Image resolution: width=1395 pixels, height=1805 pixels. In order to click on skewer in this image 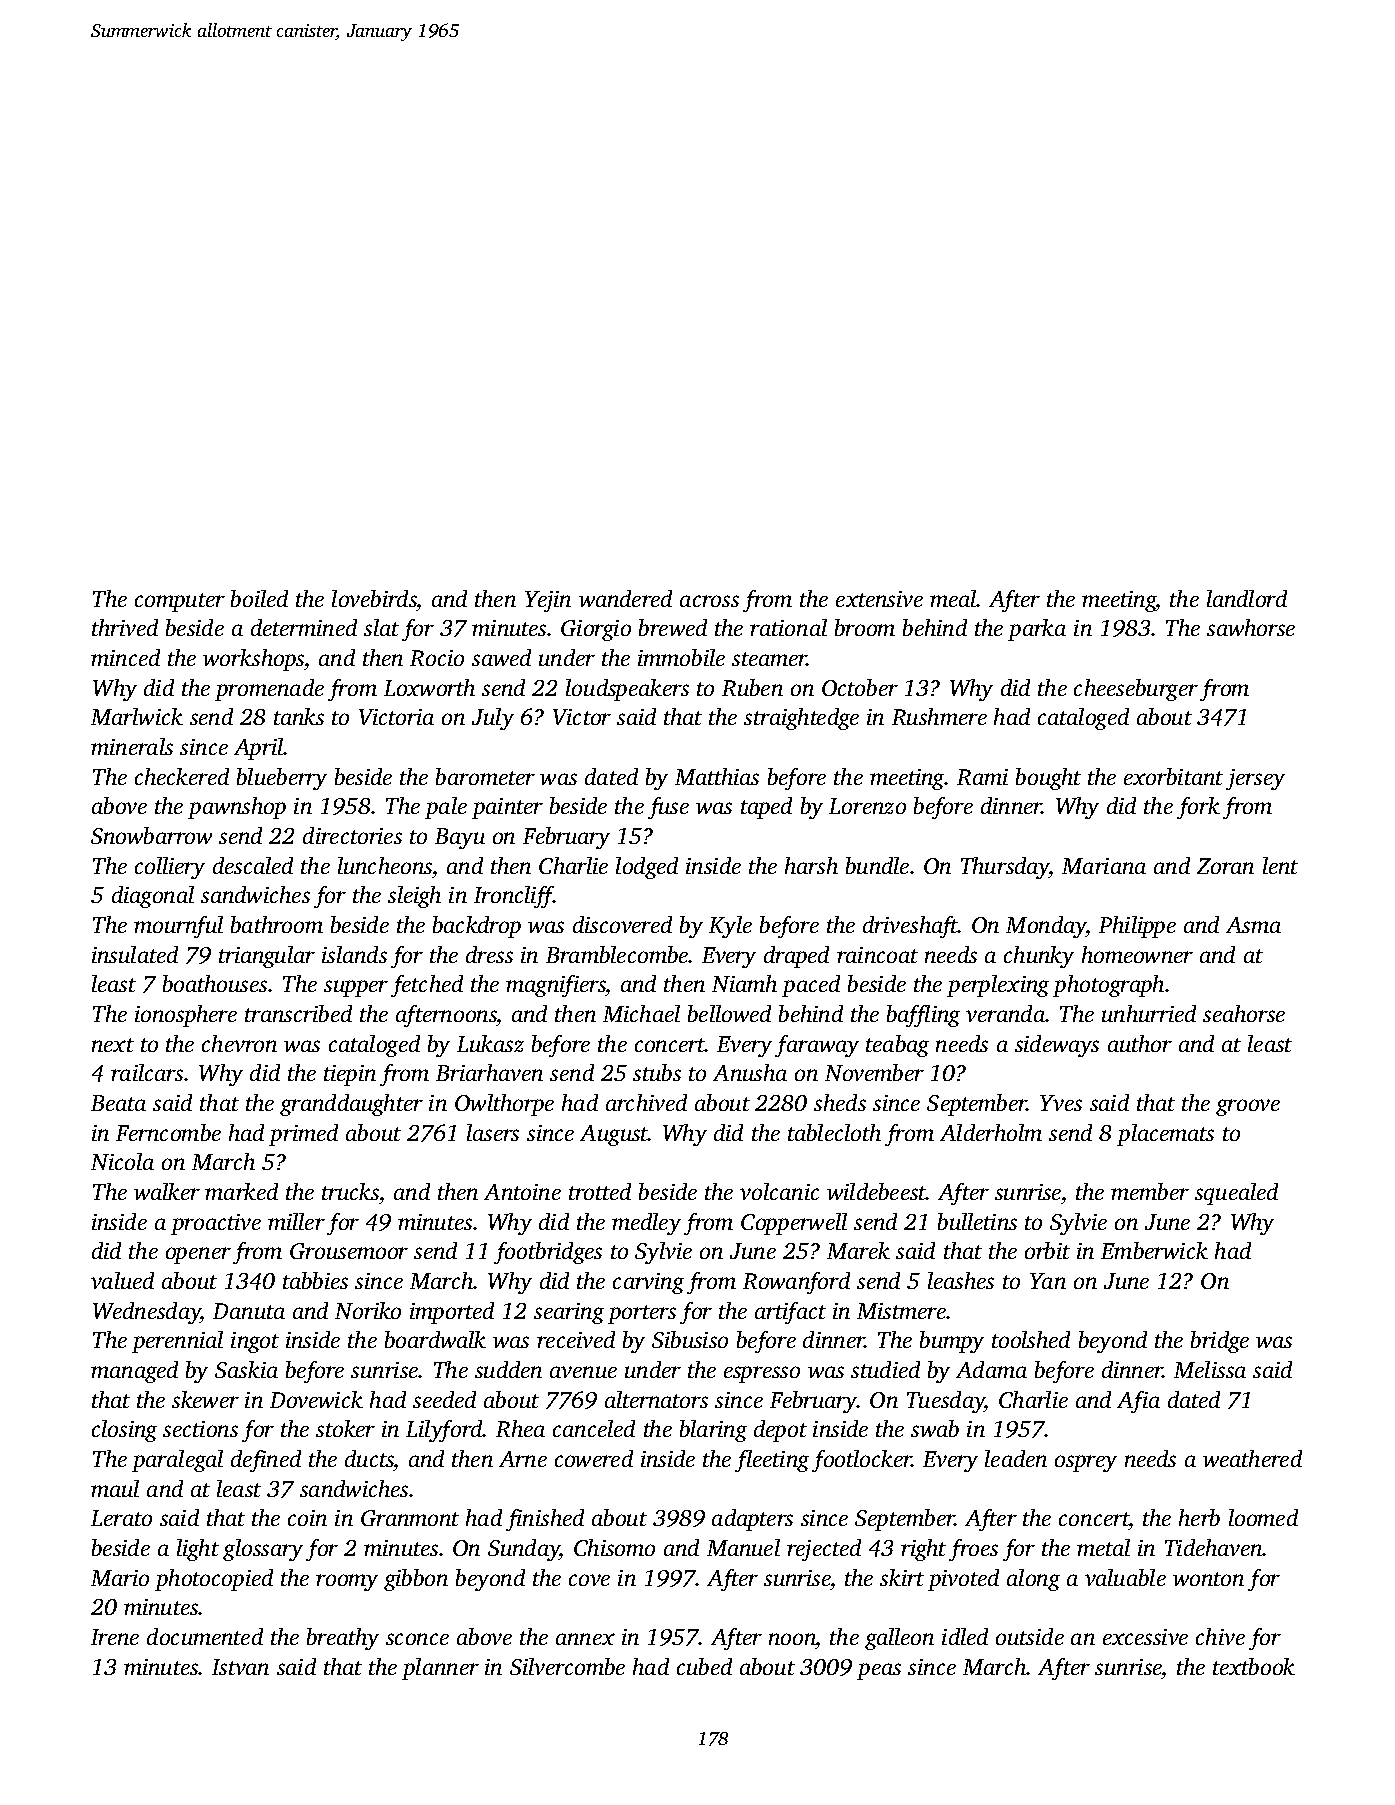, I will do `click(205, 1399)`.
